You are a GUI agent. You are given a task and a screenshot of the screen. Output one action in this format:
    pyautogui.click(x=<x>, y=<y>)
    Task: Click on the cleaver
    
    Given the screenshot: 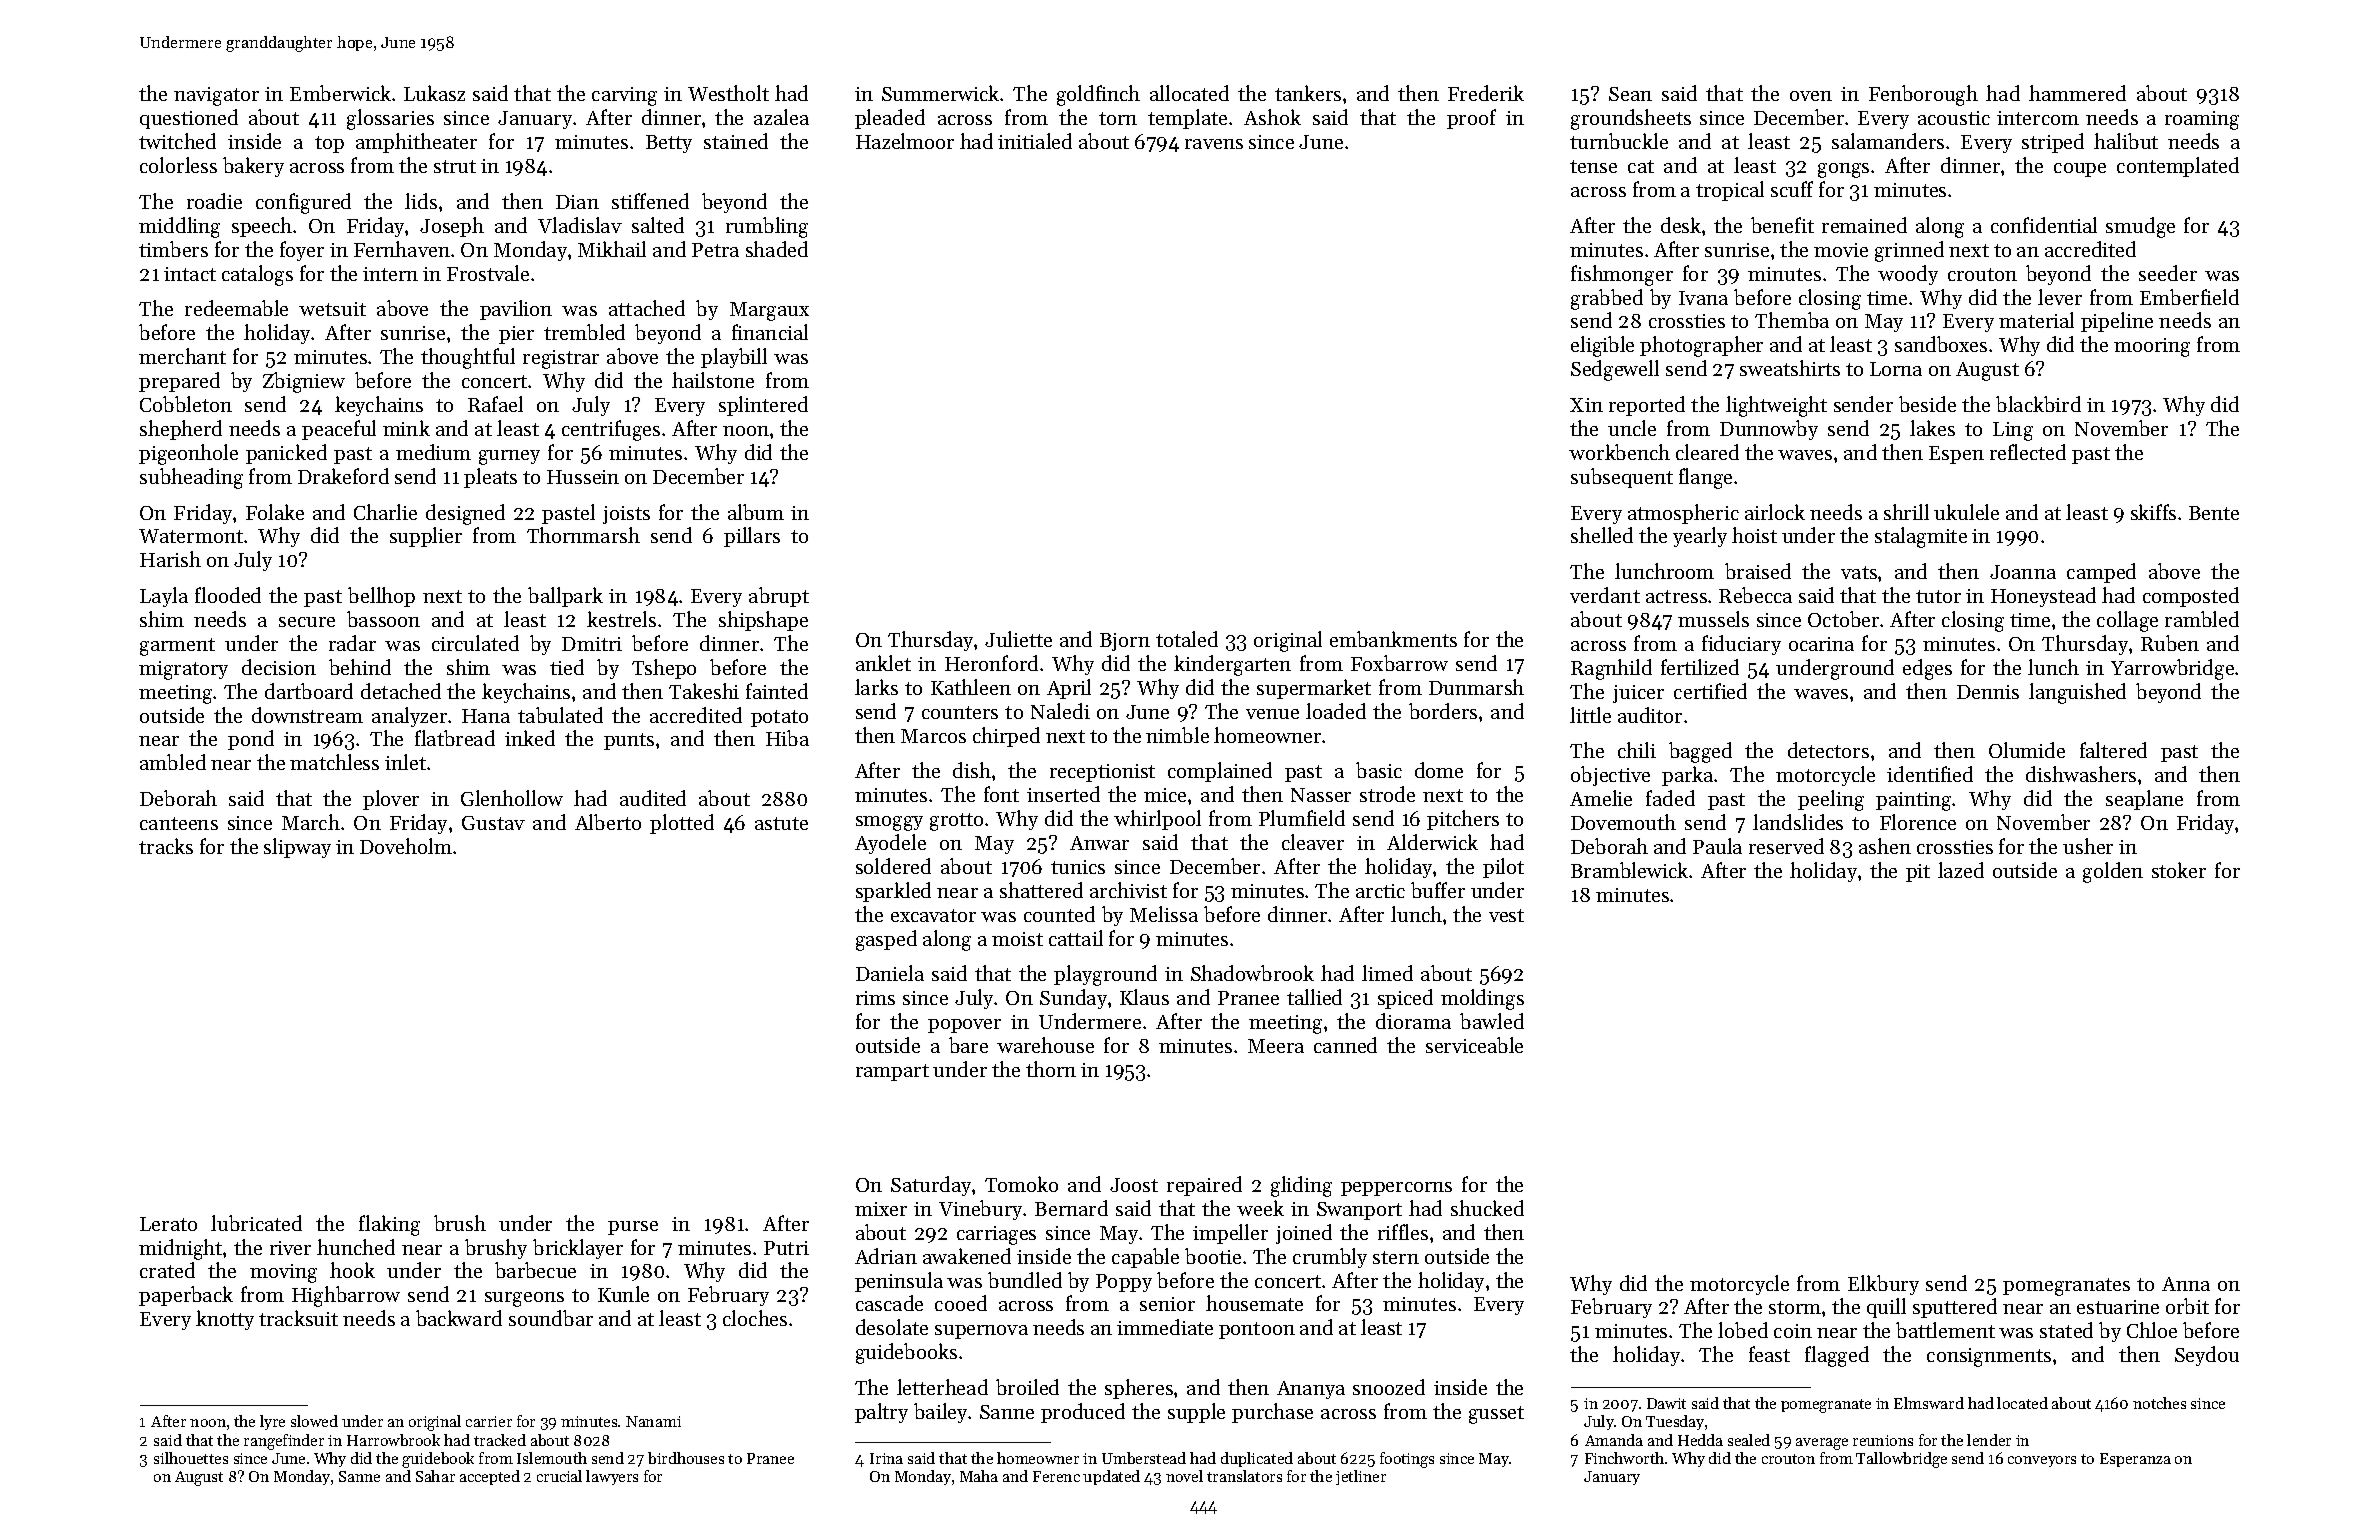 What is the action you would take?
    pyautogui.click(x=1313, y=842)
